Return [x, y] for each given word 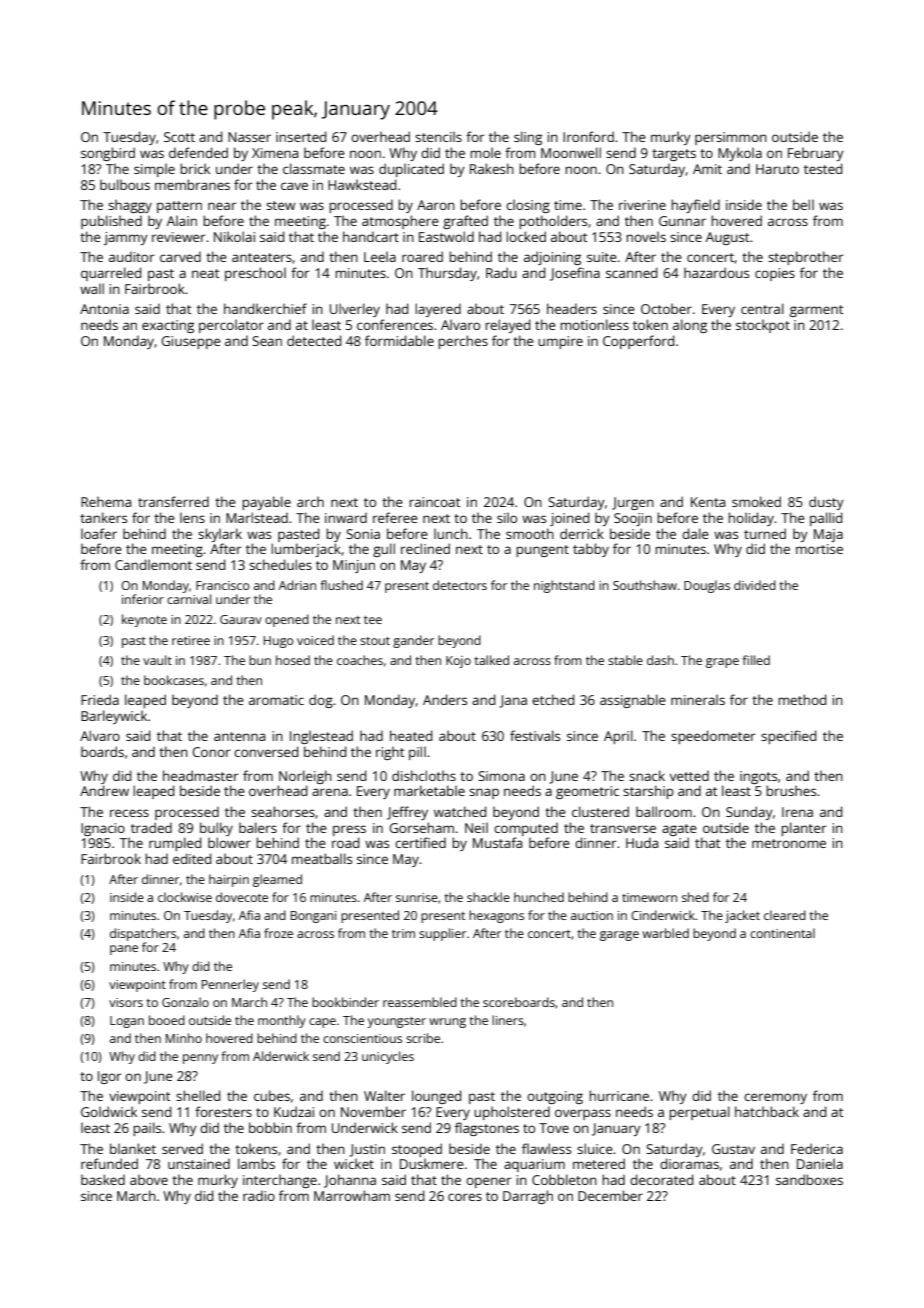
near [222, 206]
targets [674, 155]
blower [229, 842]
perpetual [699, 1113]
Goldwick [109, 1111]
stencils [438, 136]
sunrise [417, 897]
